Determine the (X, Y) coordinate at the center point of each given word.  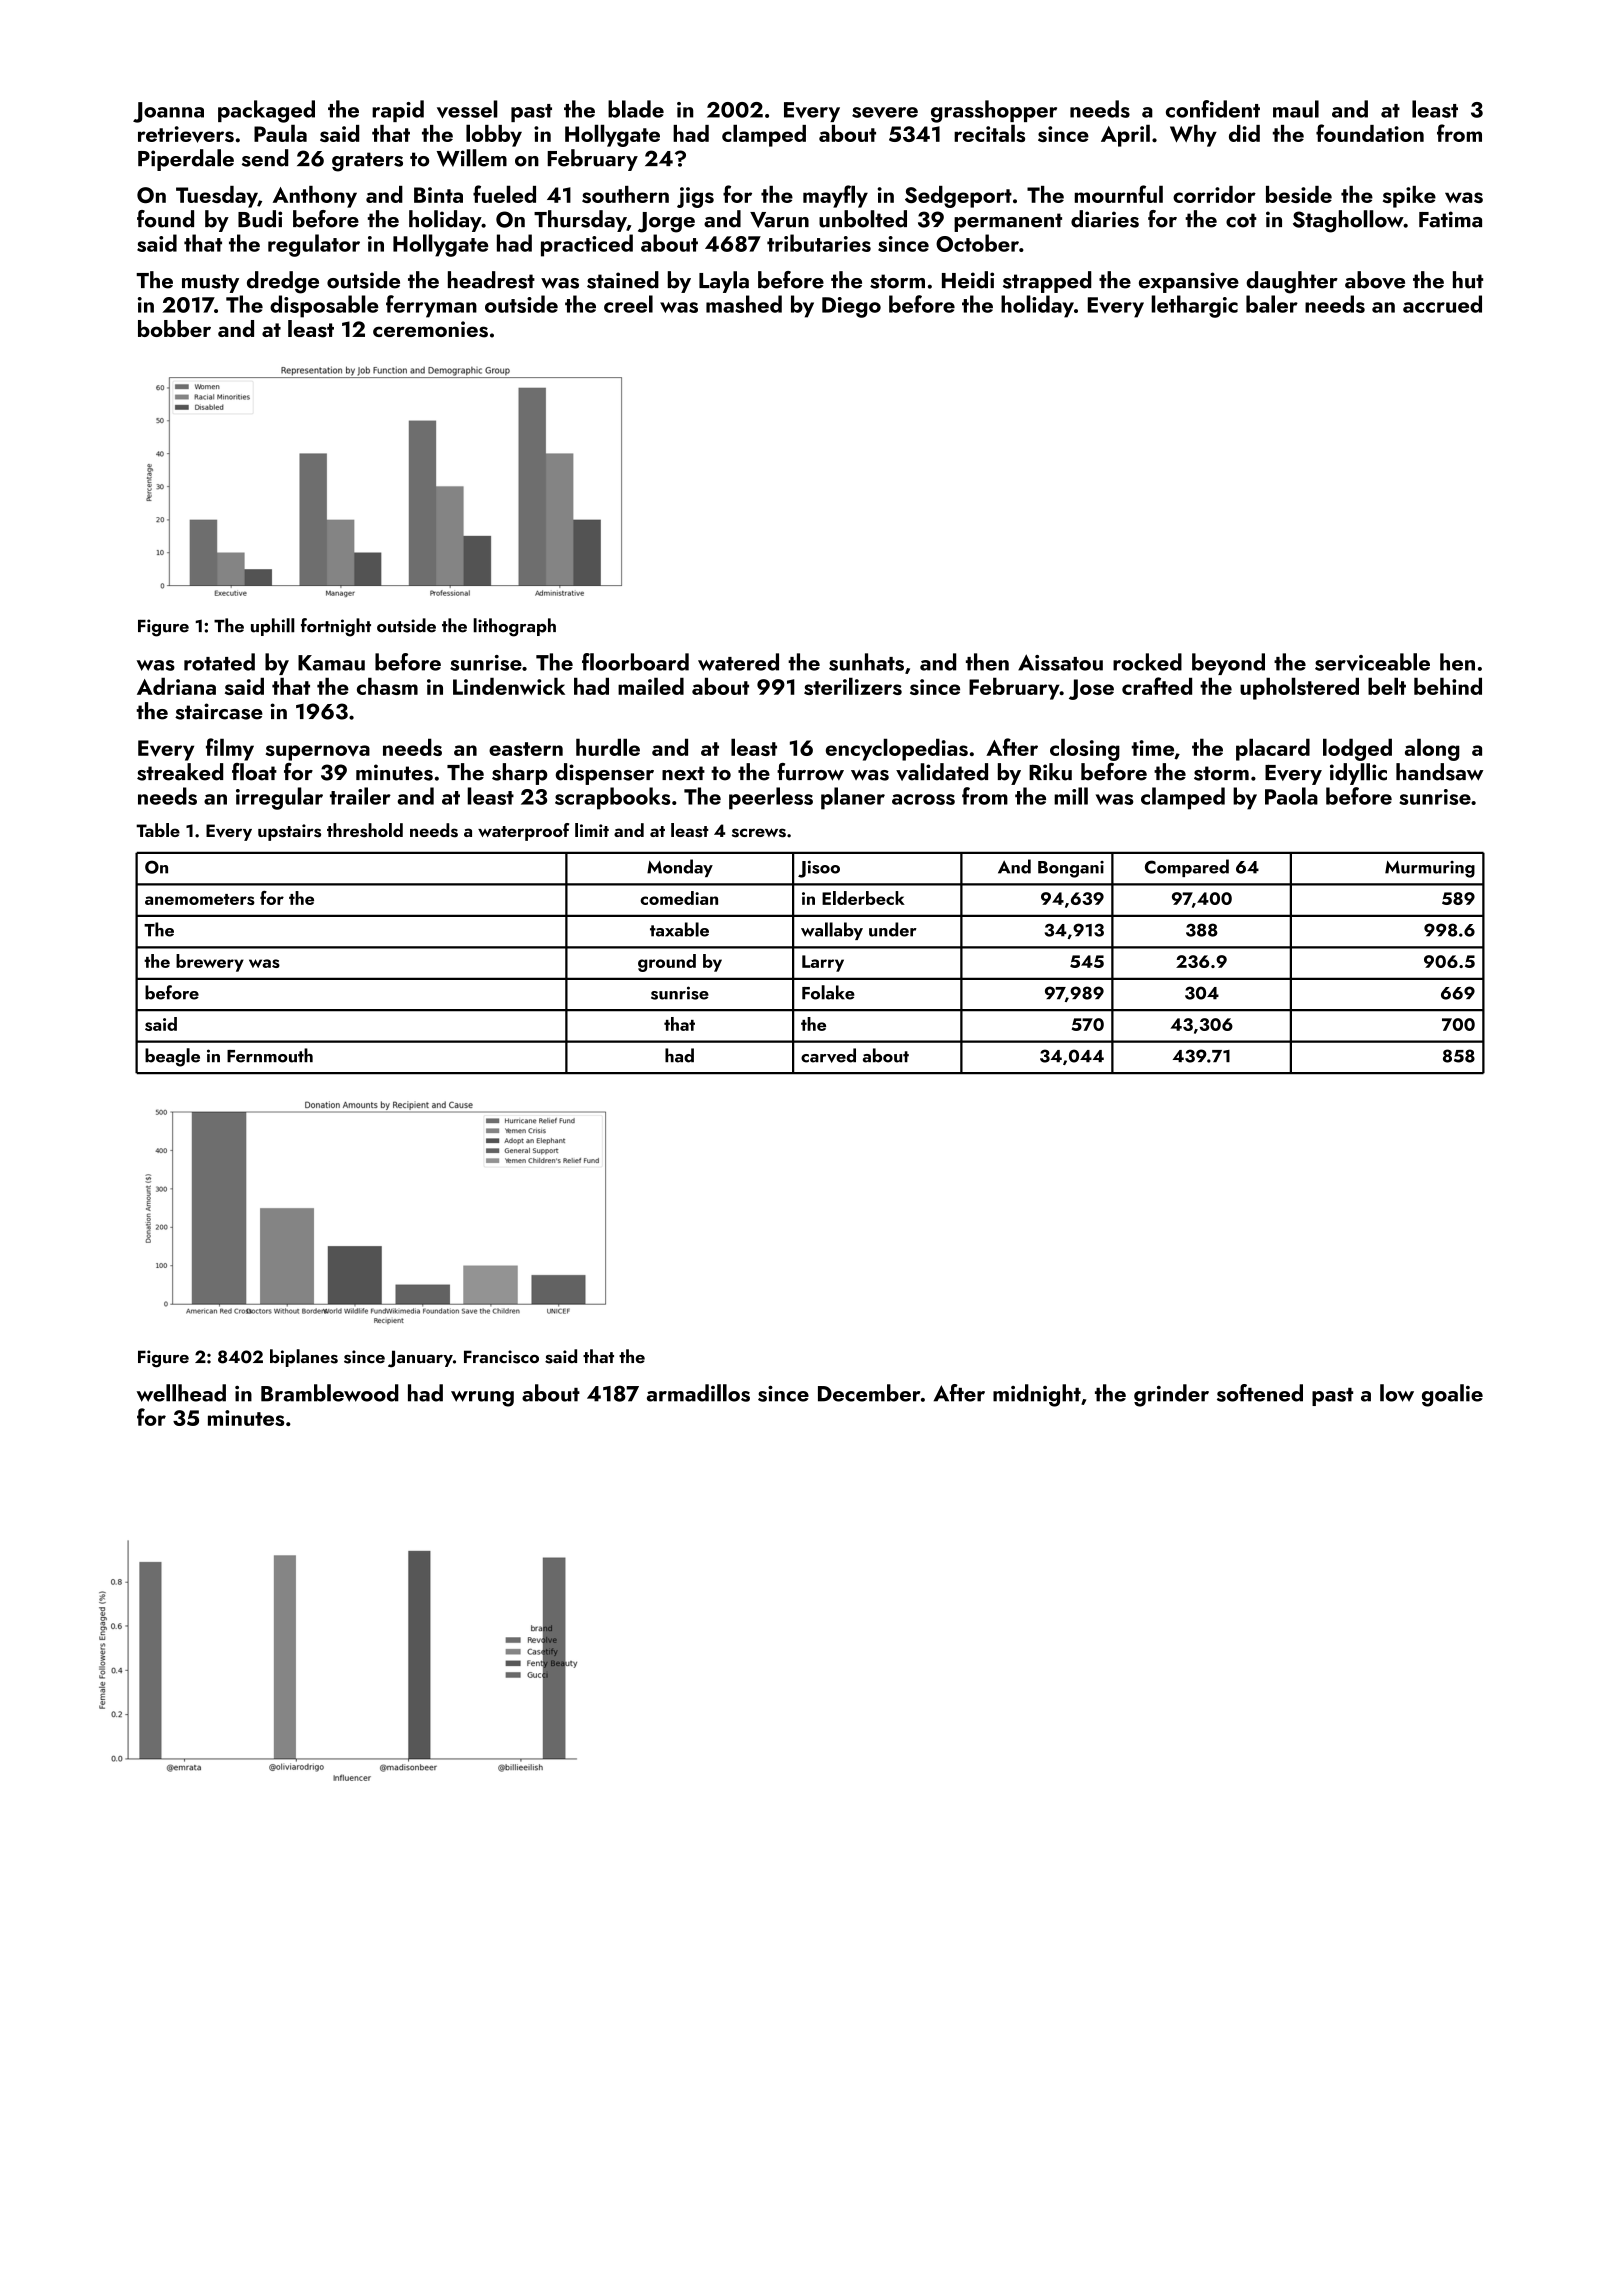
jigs (695, 197)
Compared (1187, 868)
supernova (318, 753)
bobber (174, 328)
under (893, 929)
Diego (851, 307)
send (265, 158)
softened (1260, 1393)
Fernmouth (270, 1055)
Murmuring (1430, 869)
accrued (1442, 304)
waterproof (523, 832)
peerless (771, 798)
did (1244, 133)
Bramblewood (330, 1393)
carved (828, 1055)
